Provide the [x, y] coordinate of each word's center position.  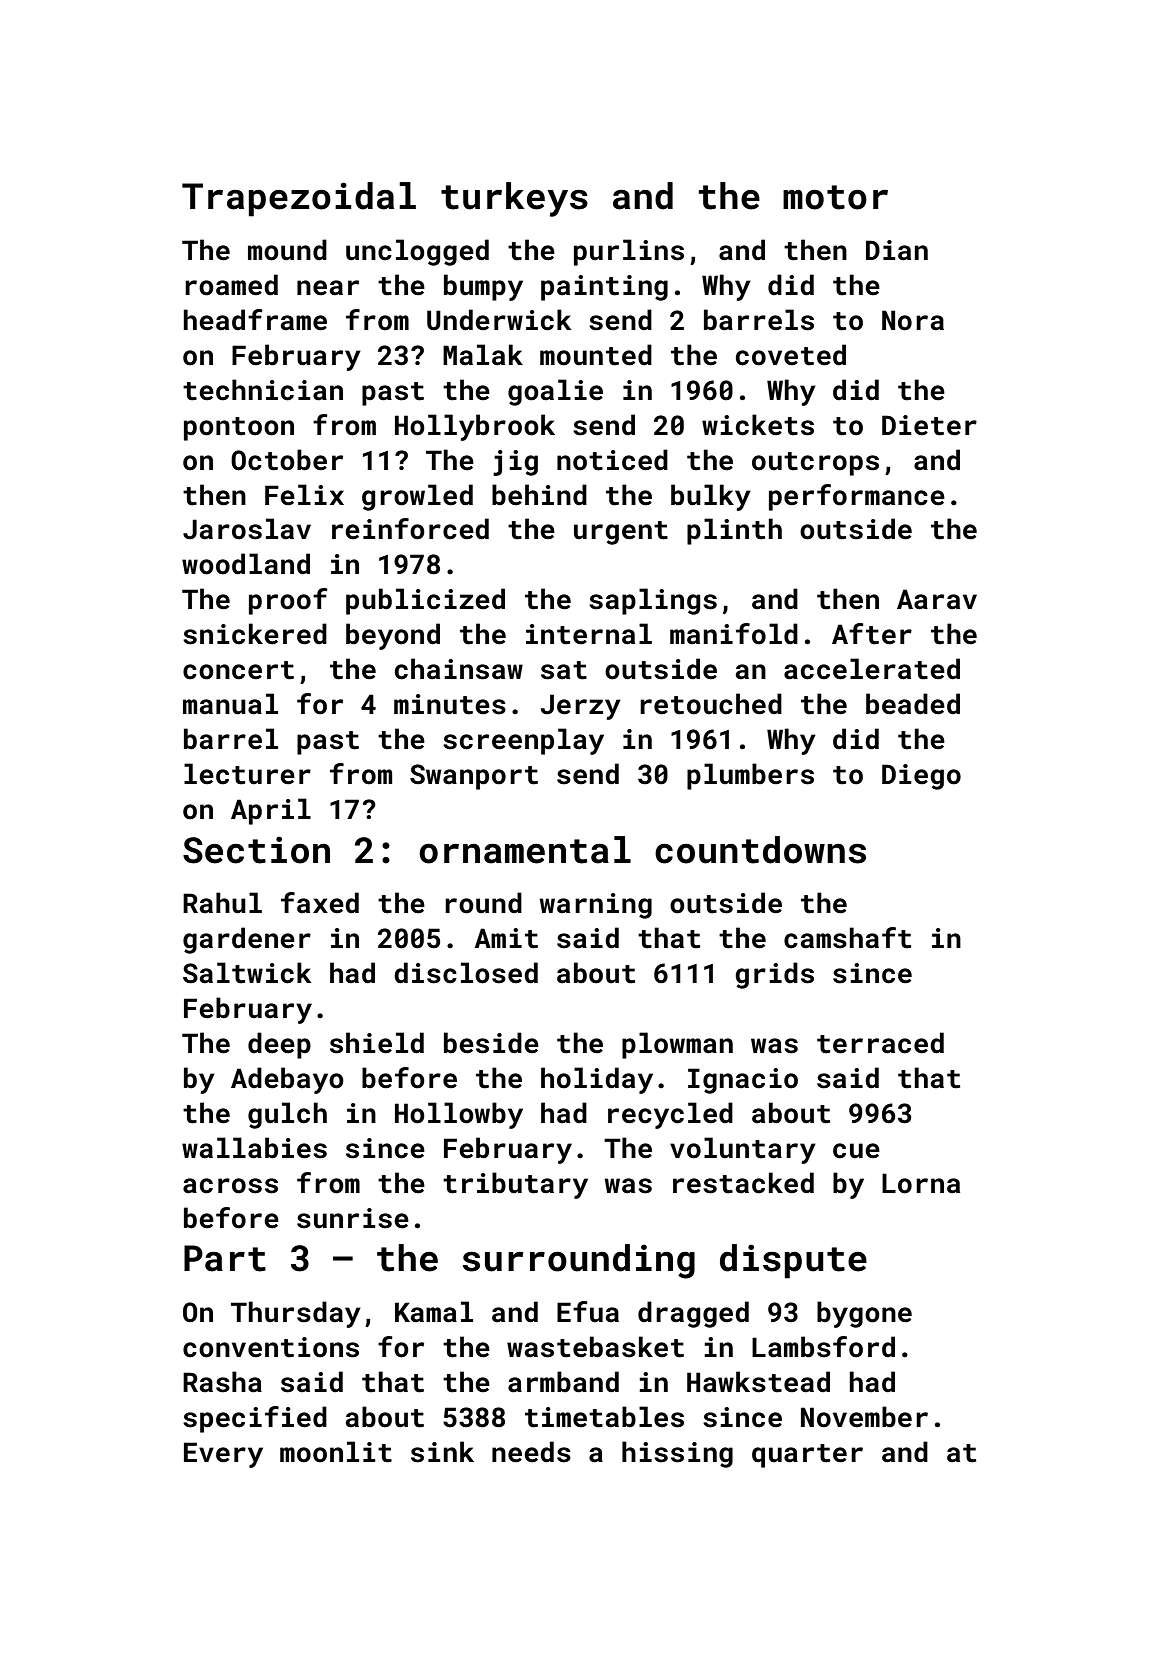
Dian [897, 250]
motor [835, 197]
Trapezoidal [299, 199]
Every [223, 1455]
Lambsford [823, 1347]
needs [531, 1452]
